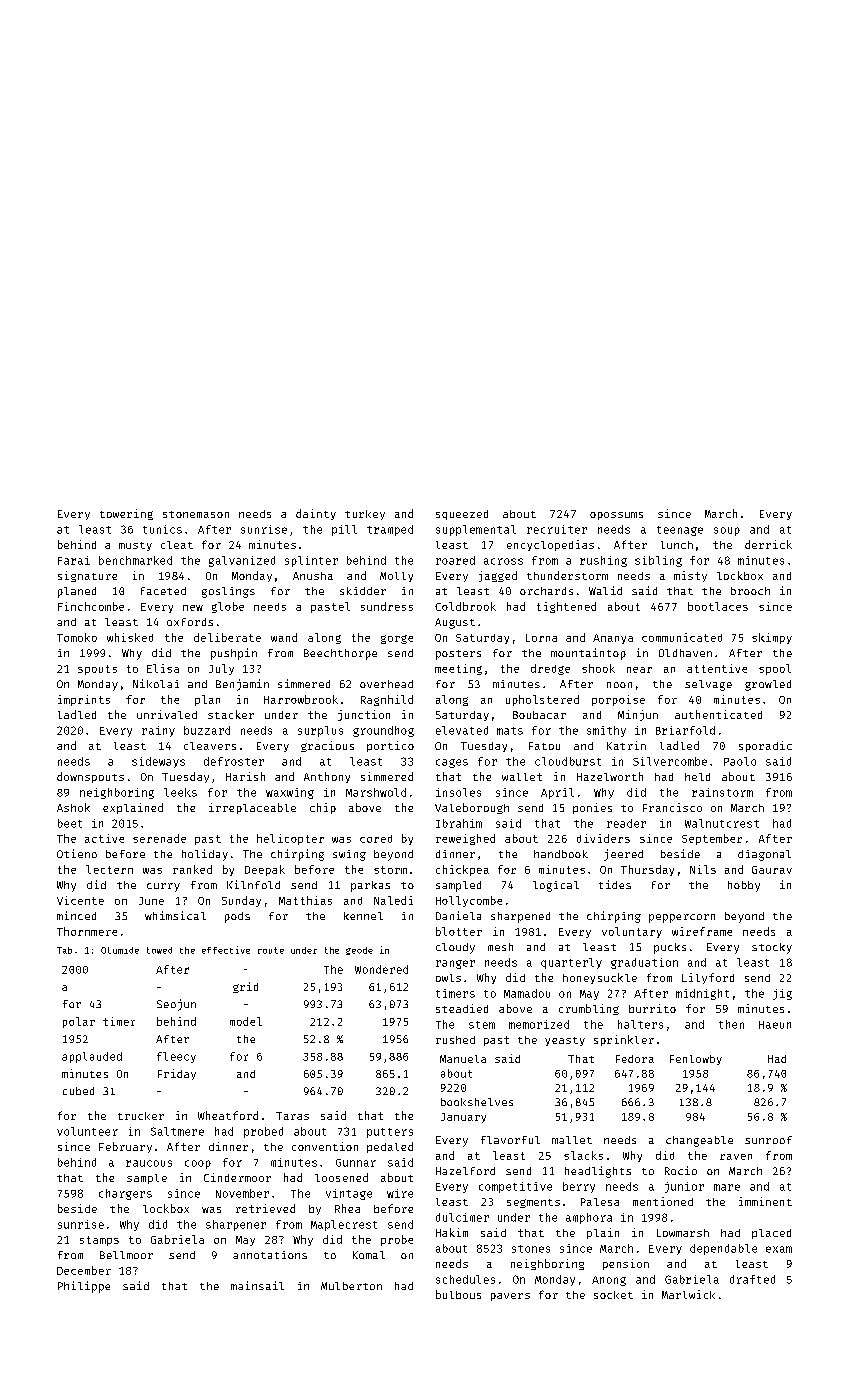 Image resolution: width=849 pixels, height=1400 pixels. What do you see at coordinates (469, 901) in the page?
I see `Hollycombe` at bounding box center [469, 901].
